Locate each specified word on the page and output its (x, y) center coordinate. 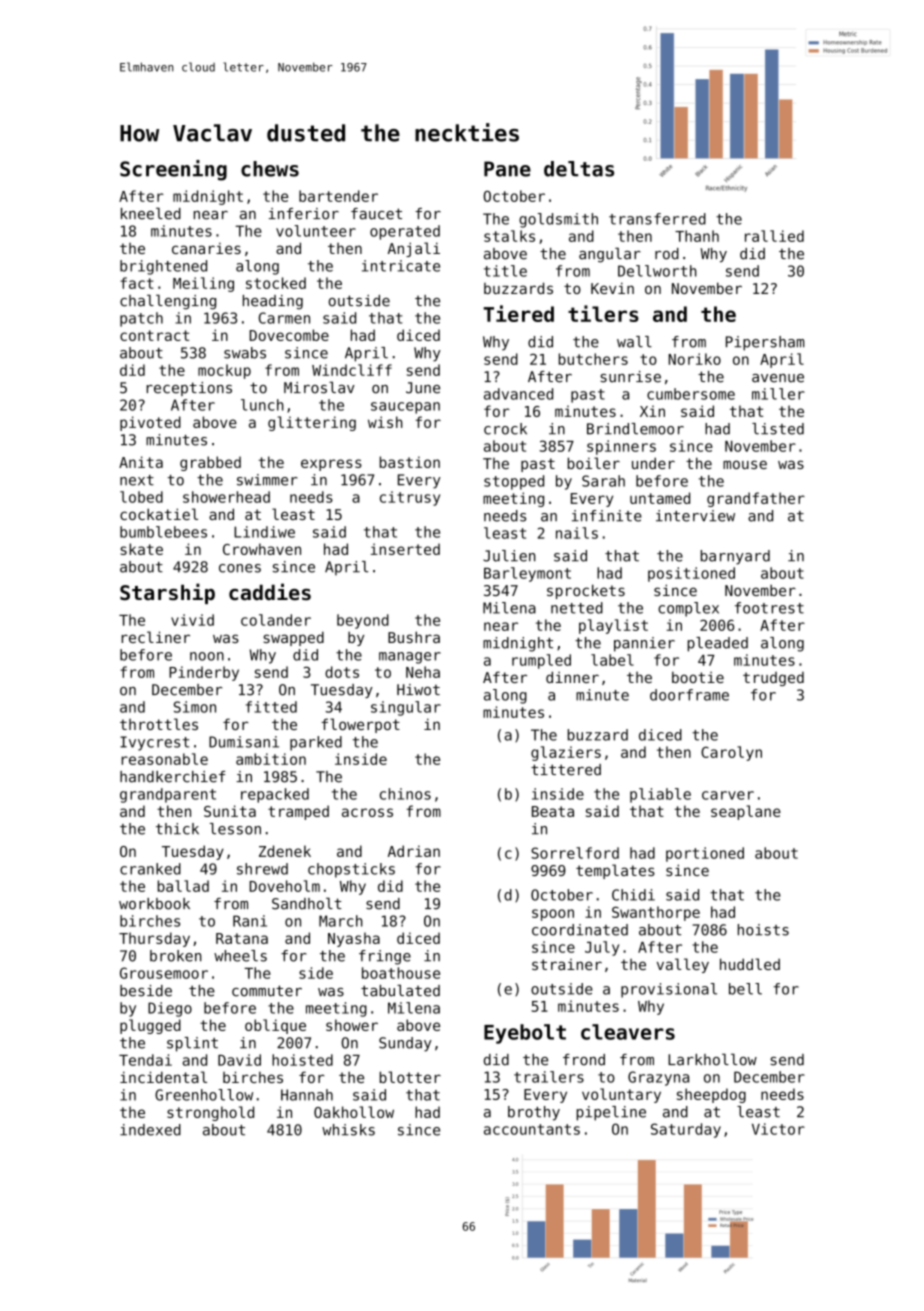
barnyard (735, 557)
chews (270, 169)
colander (276, 620)
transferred (657, 219)
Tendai (145, 1060)
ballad (183, 886)
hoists (763, 930)
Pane (507, 169)
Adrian (414, 851)
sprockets (586, 591)
